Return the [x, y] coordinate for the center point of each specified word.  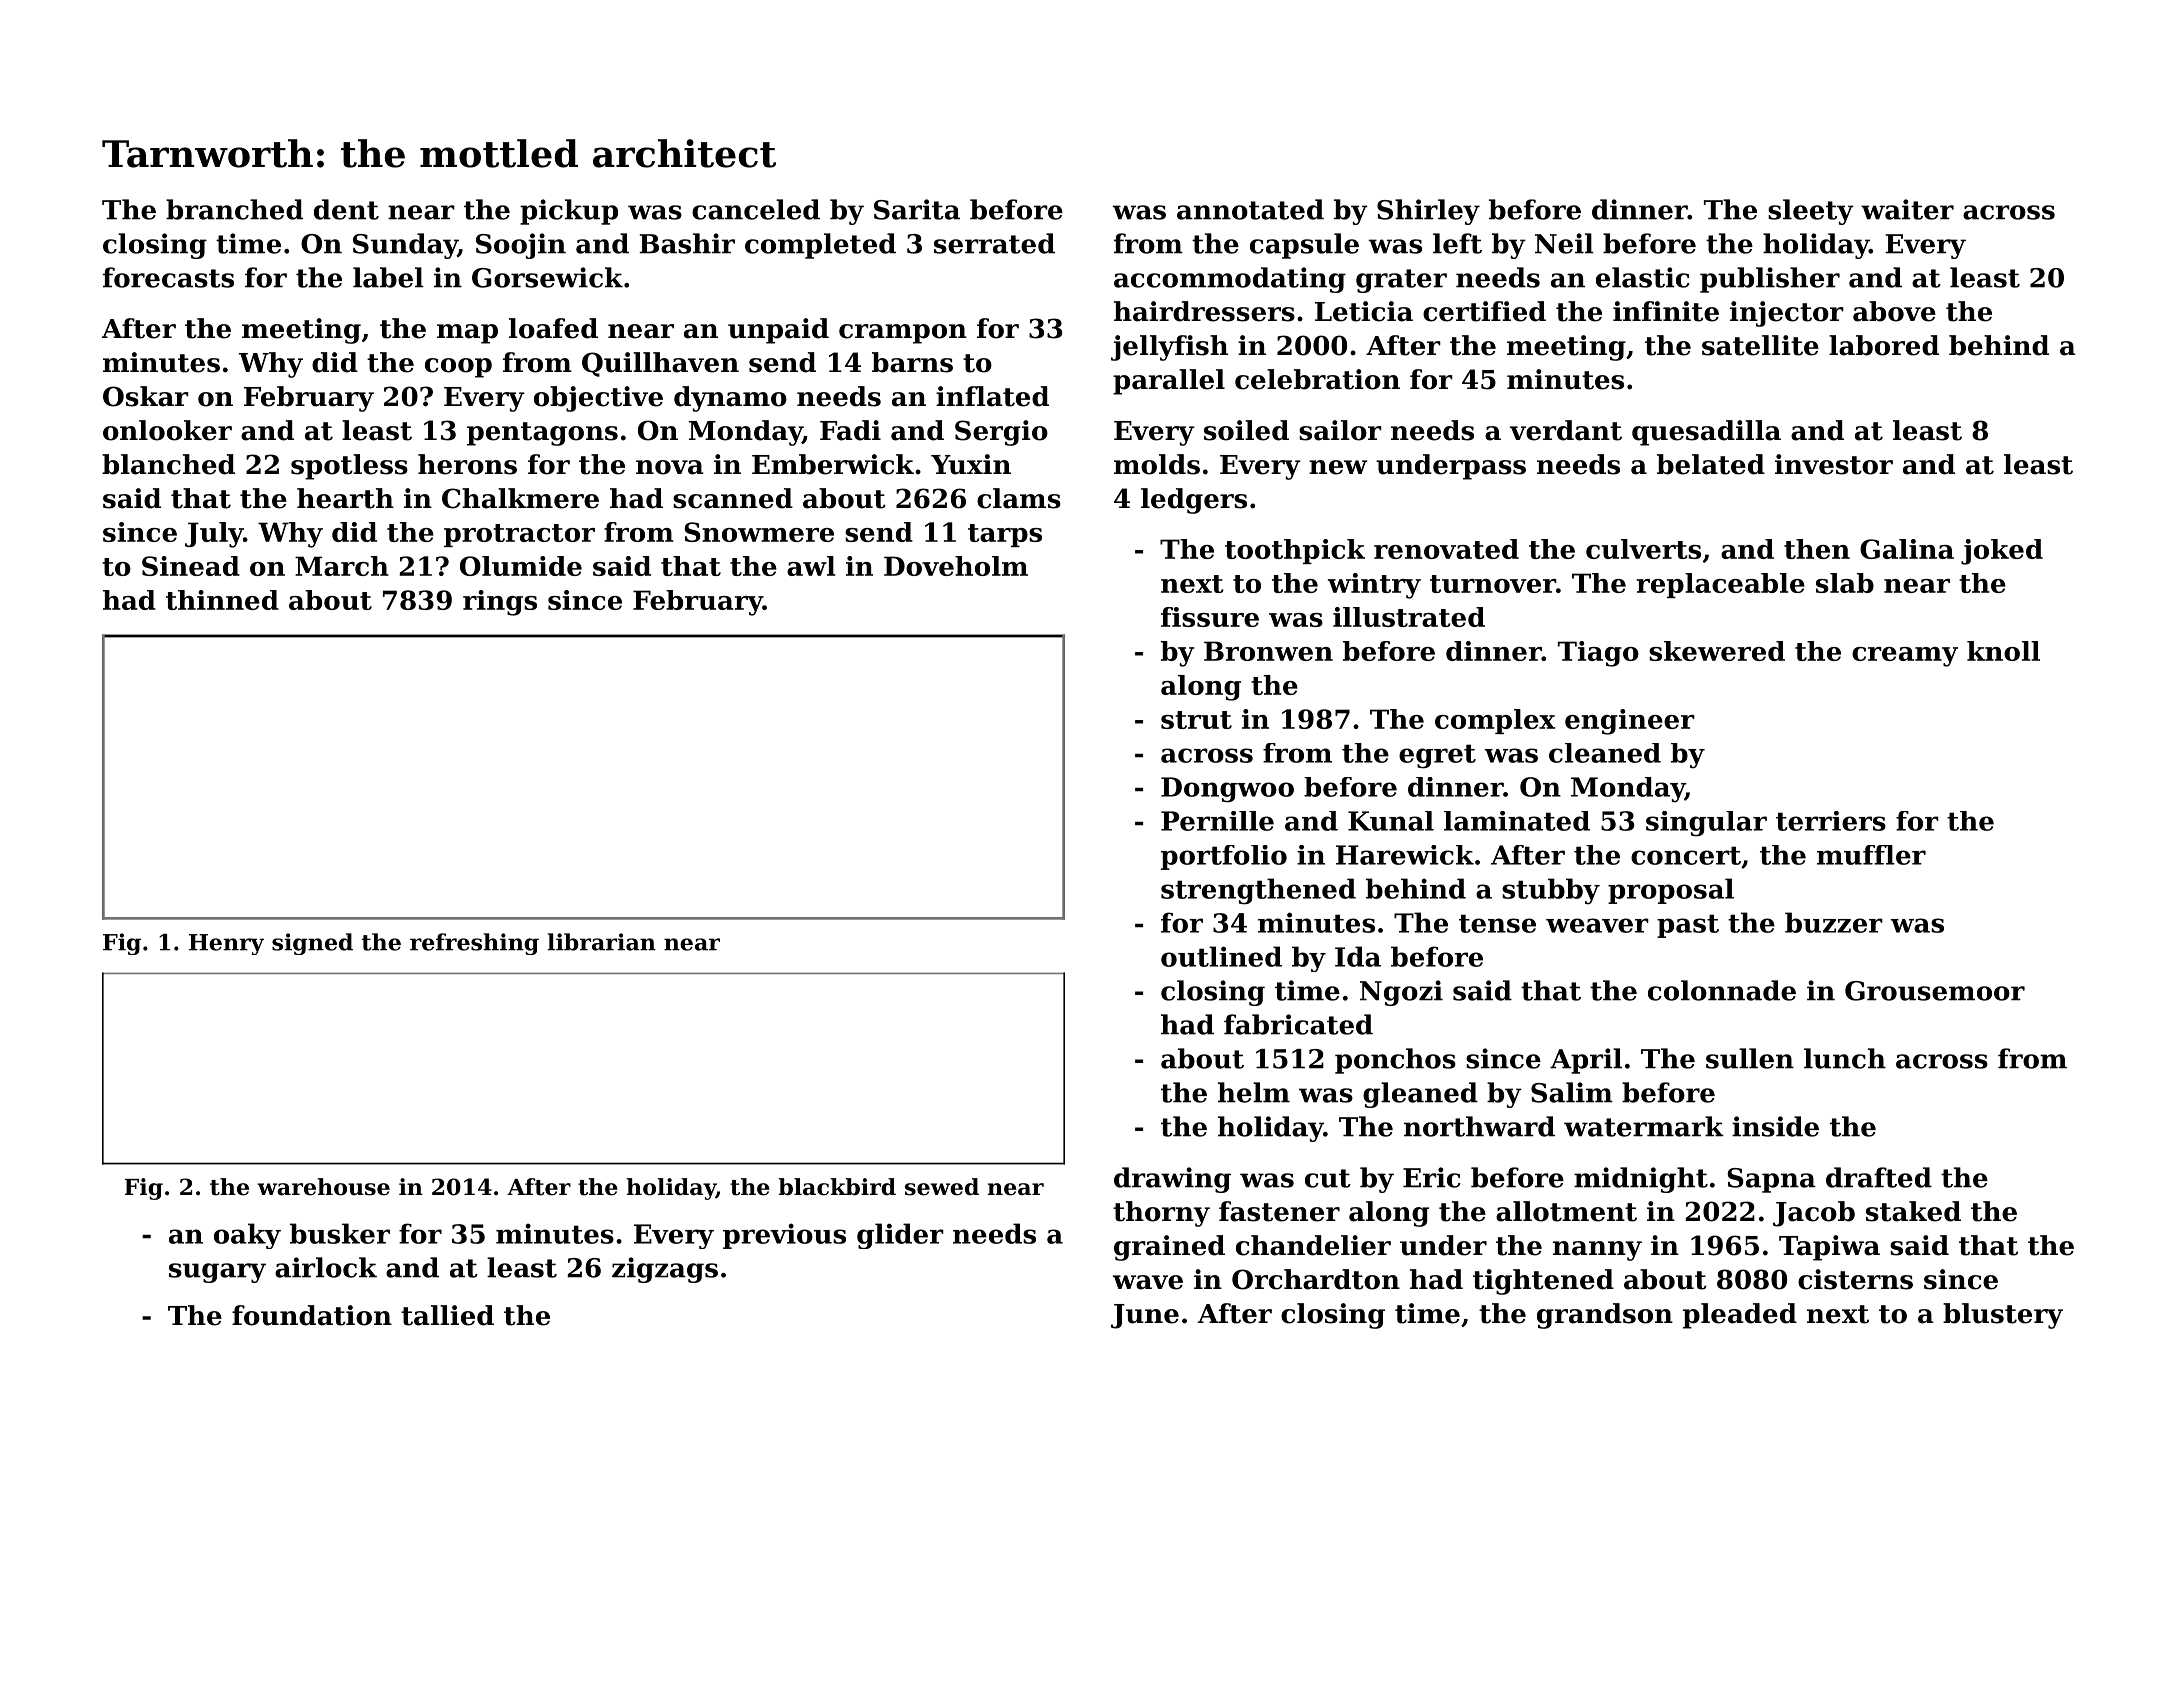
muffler [1871, 855]
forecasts [168, 277]
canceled [756, 209]
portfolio [1224, 857]
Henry [226, 944]
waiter [1907, 209]
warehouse [323, 1187]
